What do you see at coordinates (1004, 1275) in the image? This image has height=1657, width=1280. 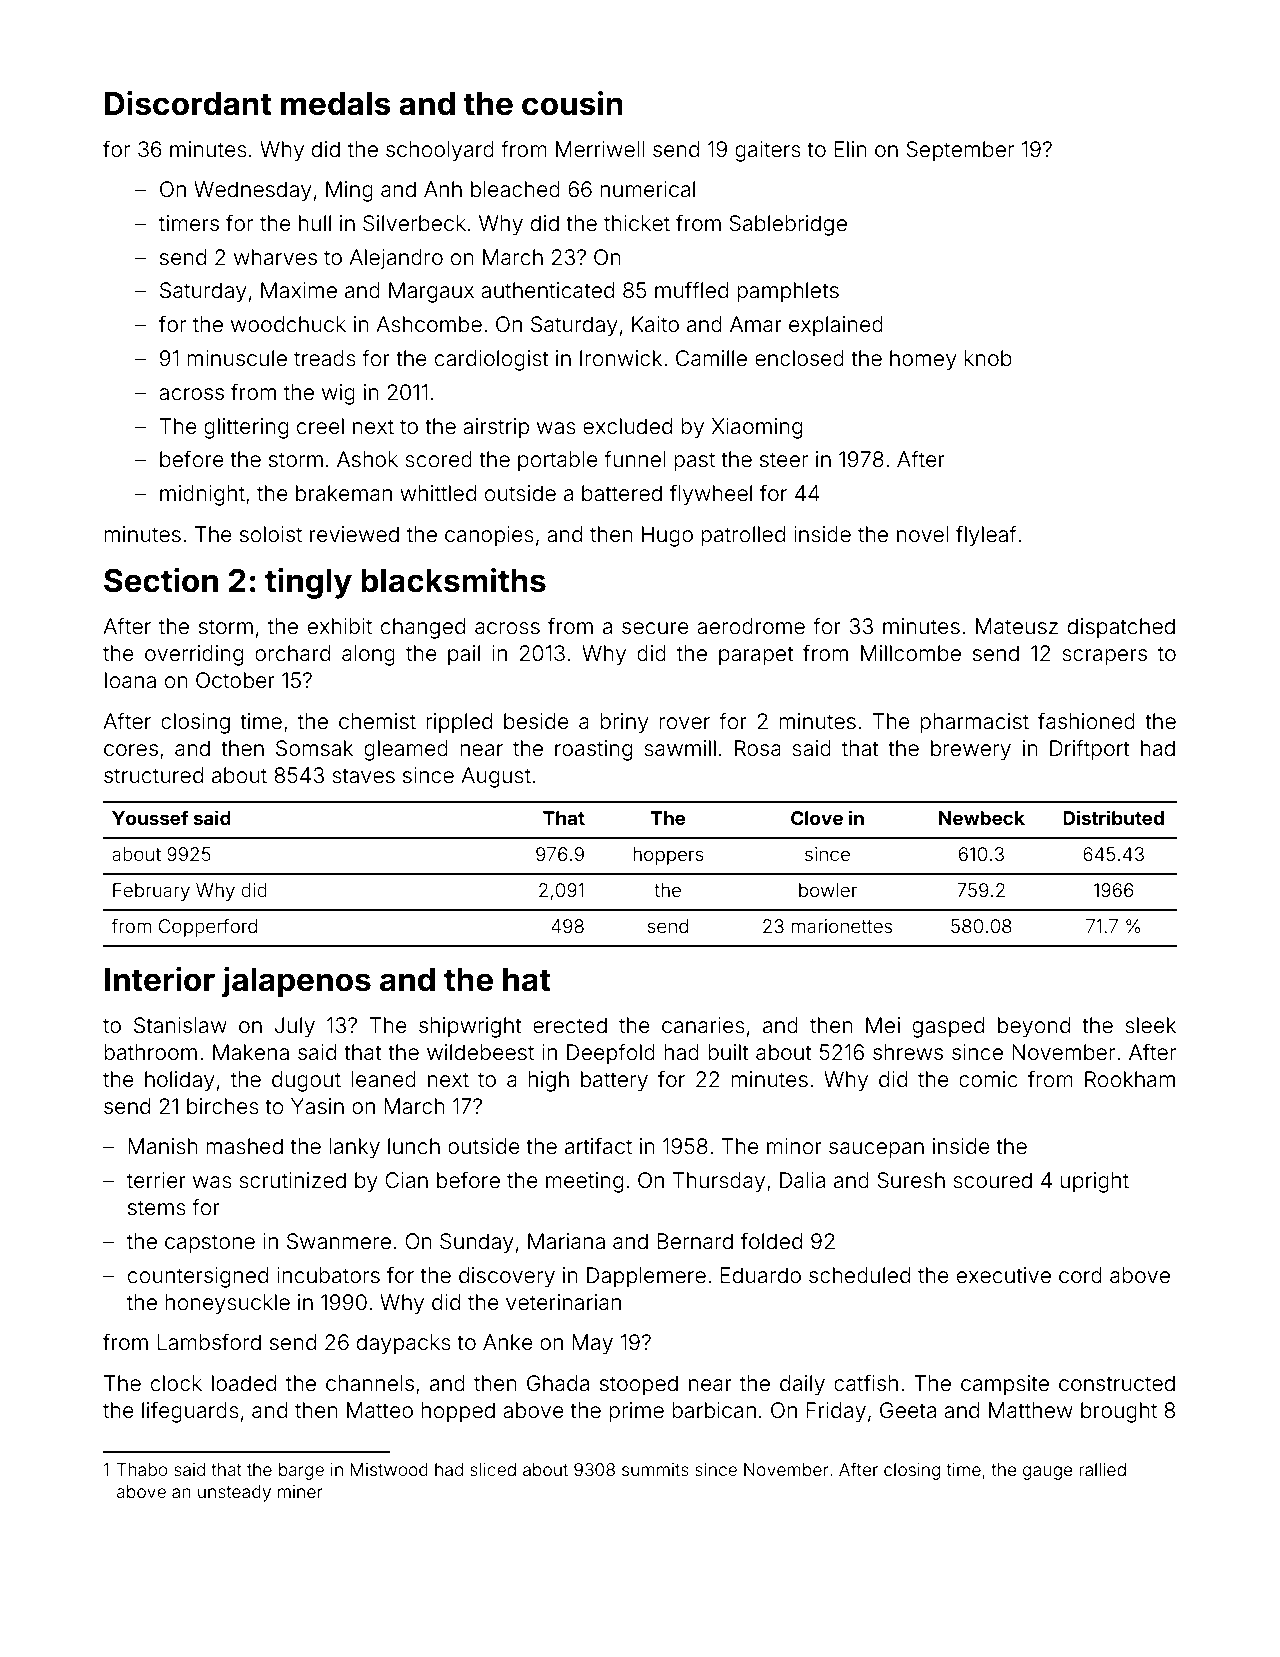 I see `executive` at bounding box center [1004, 1275].
